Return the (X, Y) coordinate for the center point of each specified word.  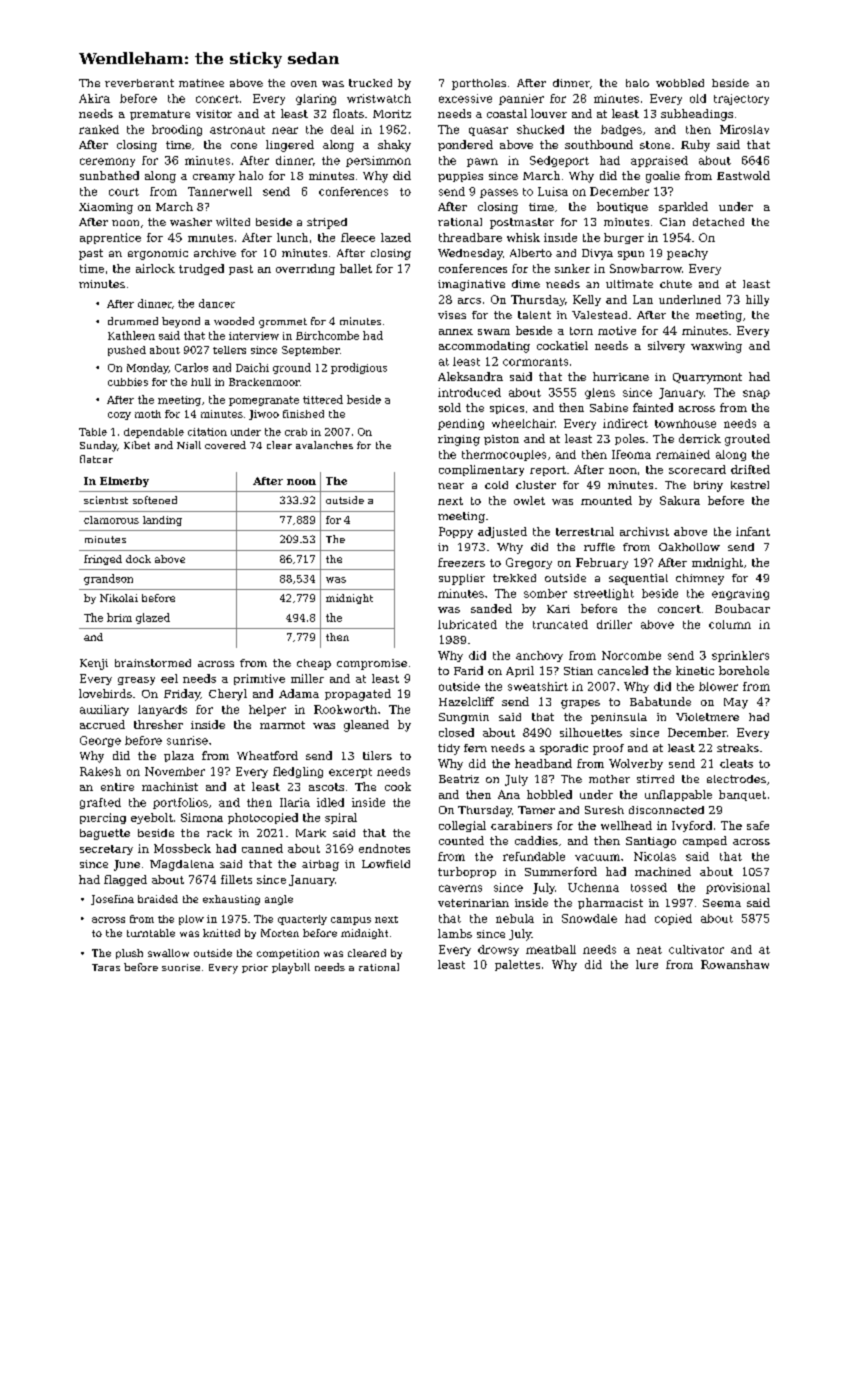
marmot (282, 725)
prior (255, 968)
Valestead (599, 315)
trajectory (741, 99)
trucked (370, 83)
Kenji (94, 664)
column (730, 624)
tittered (323, 399)
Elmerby (124, 482)
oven (304, 84)
